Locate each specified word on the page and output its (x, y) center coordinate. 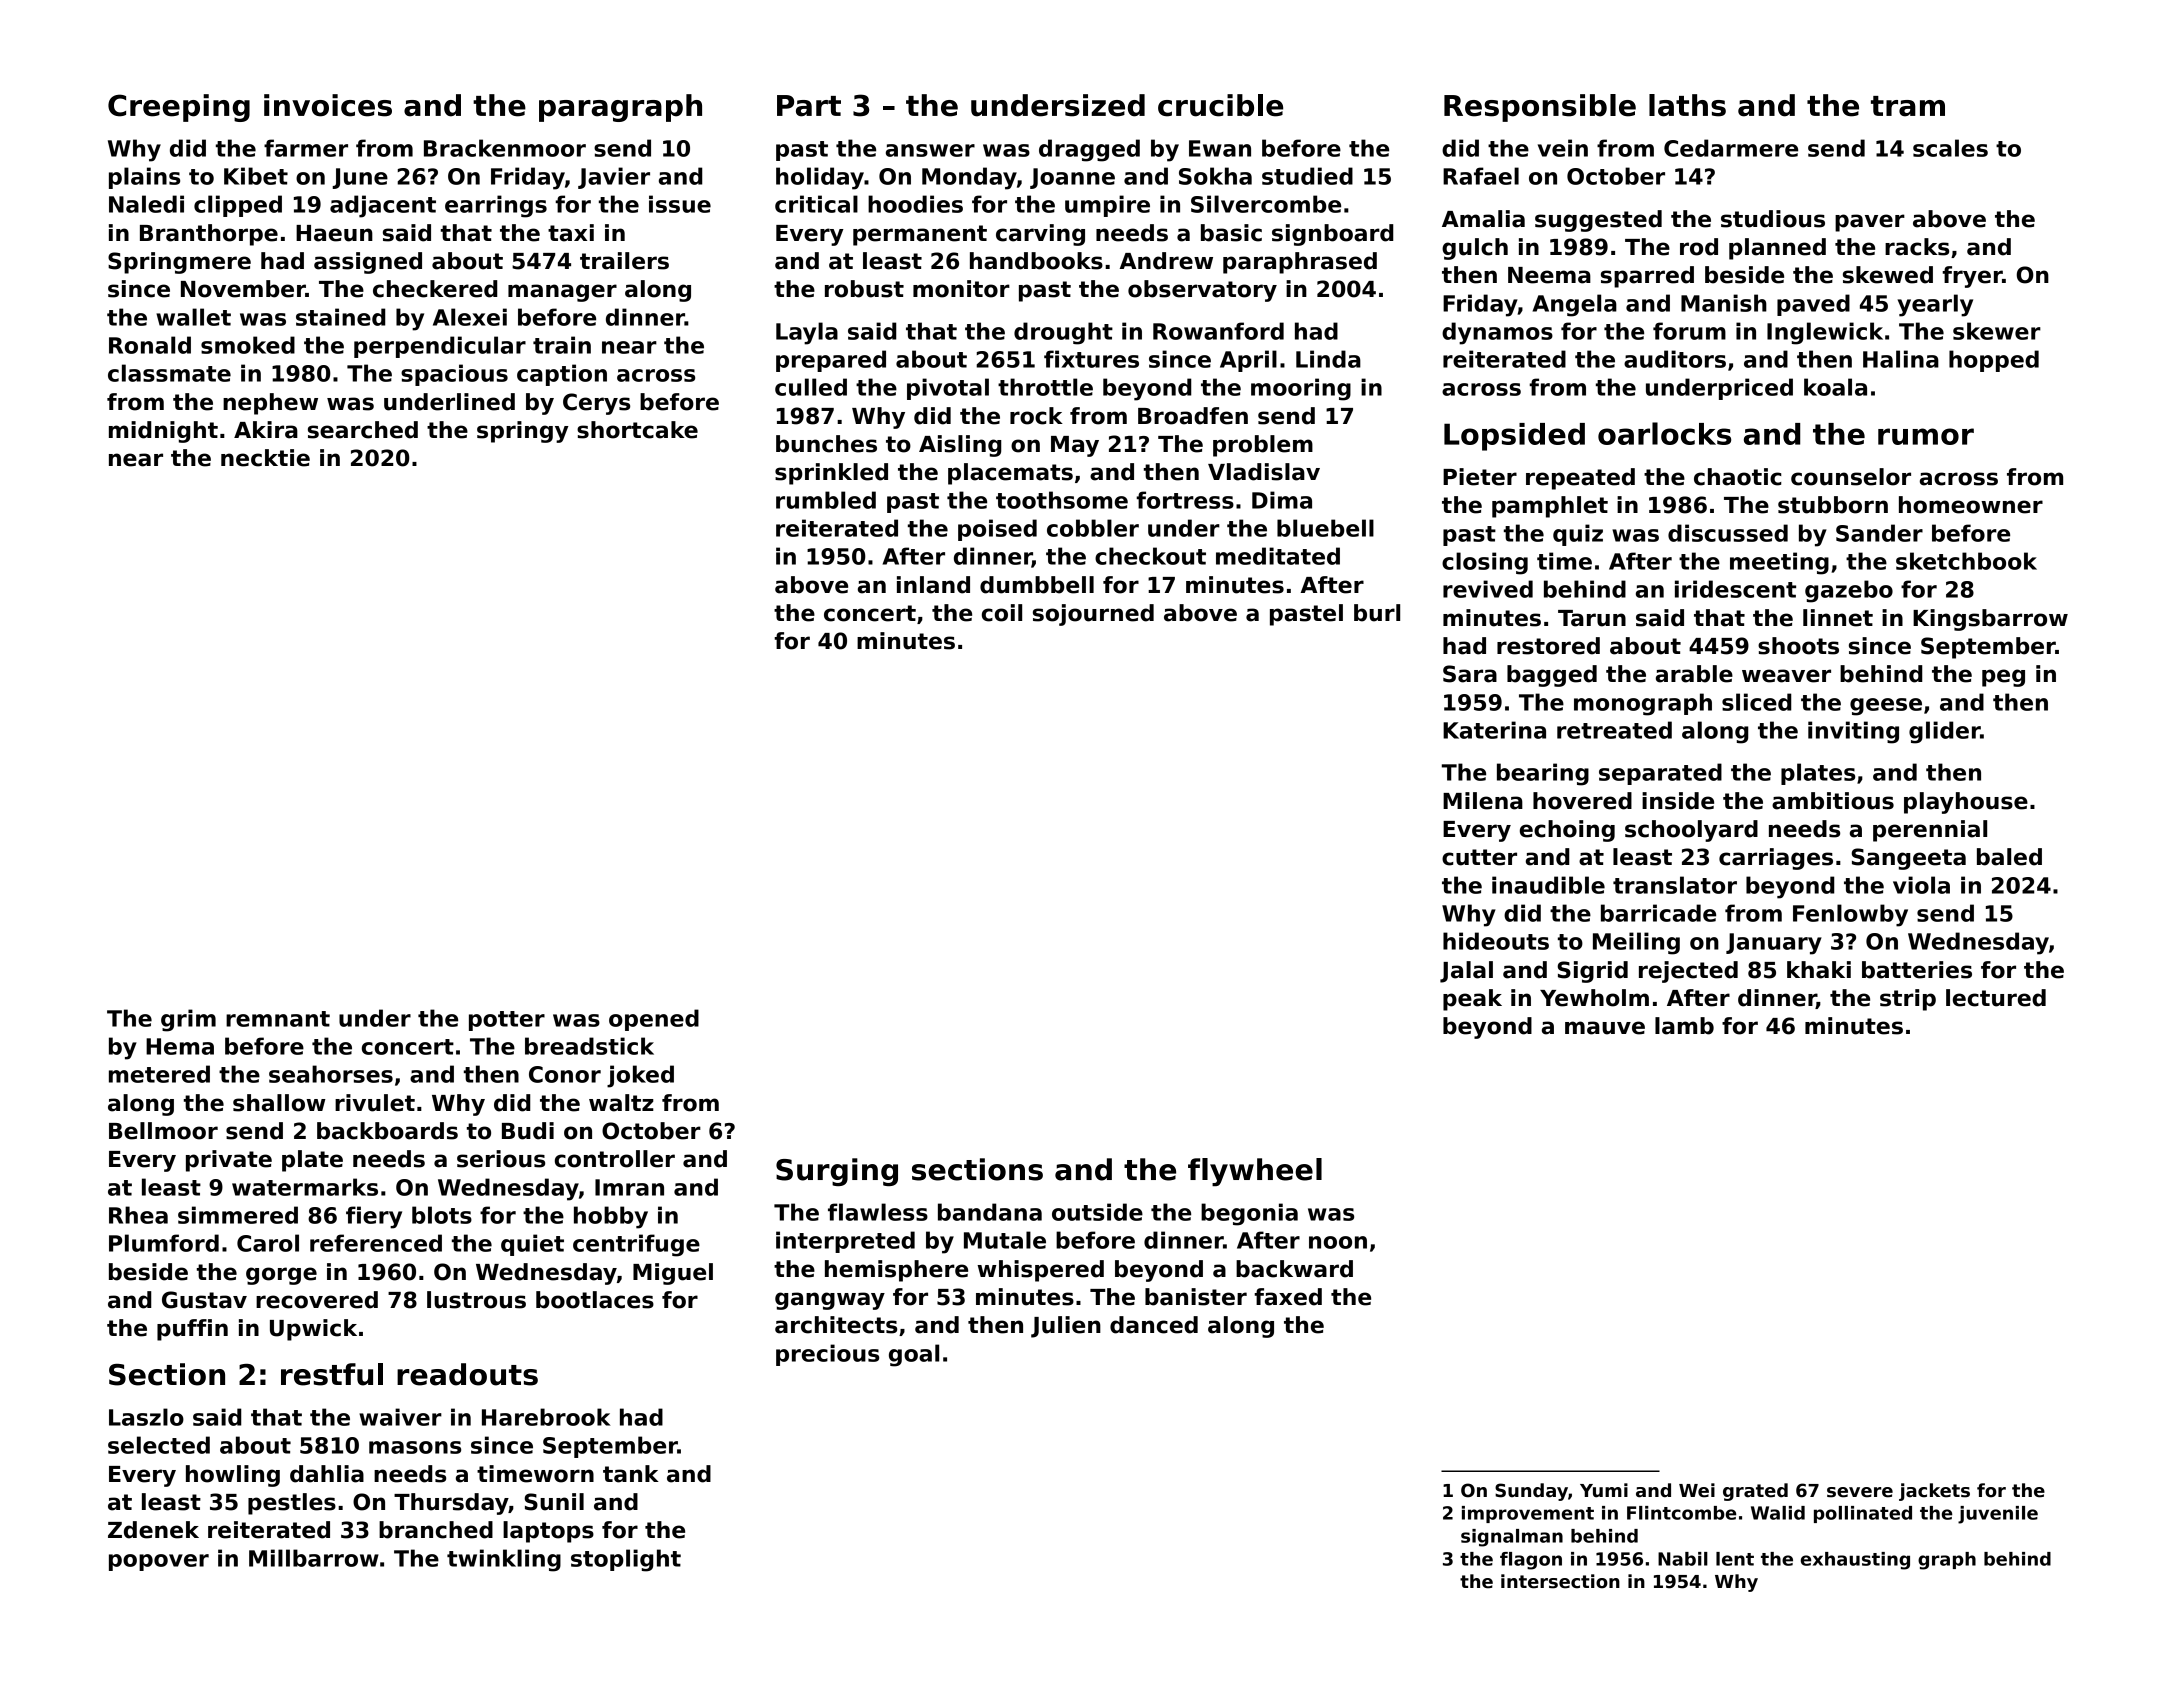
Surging (837, 1172)
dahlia (327, 1474)
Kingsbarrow (1990, 620)
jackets (1934, 1492)
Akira (266, 430)
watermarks (305, 1187)
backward (1294, 1269)
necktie (265, 458)
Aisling (960, 446)
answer (930, 150)
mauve (1605, 1028)
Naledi (146, 204)
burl (1377, 613)
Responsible (1540, 108)
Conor (565, 1074)
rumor (1926, 436)
